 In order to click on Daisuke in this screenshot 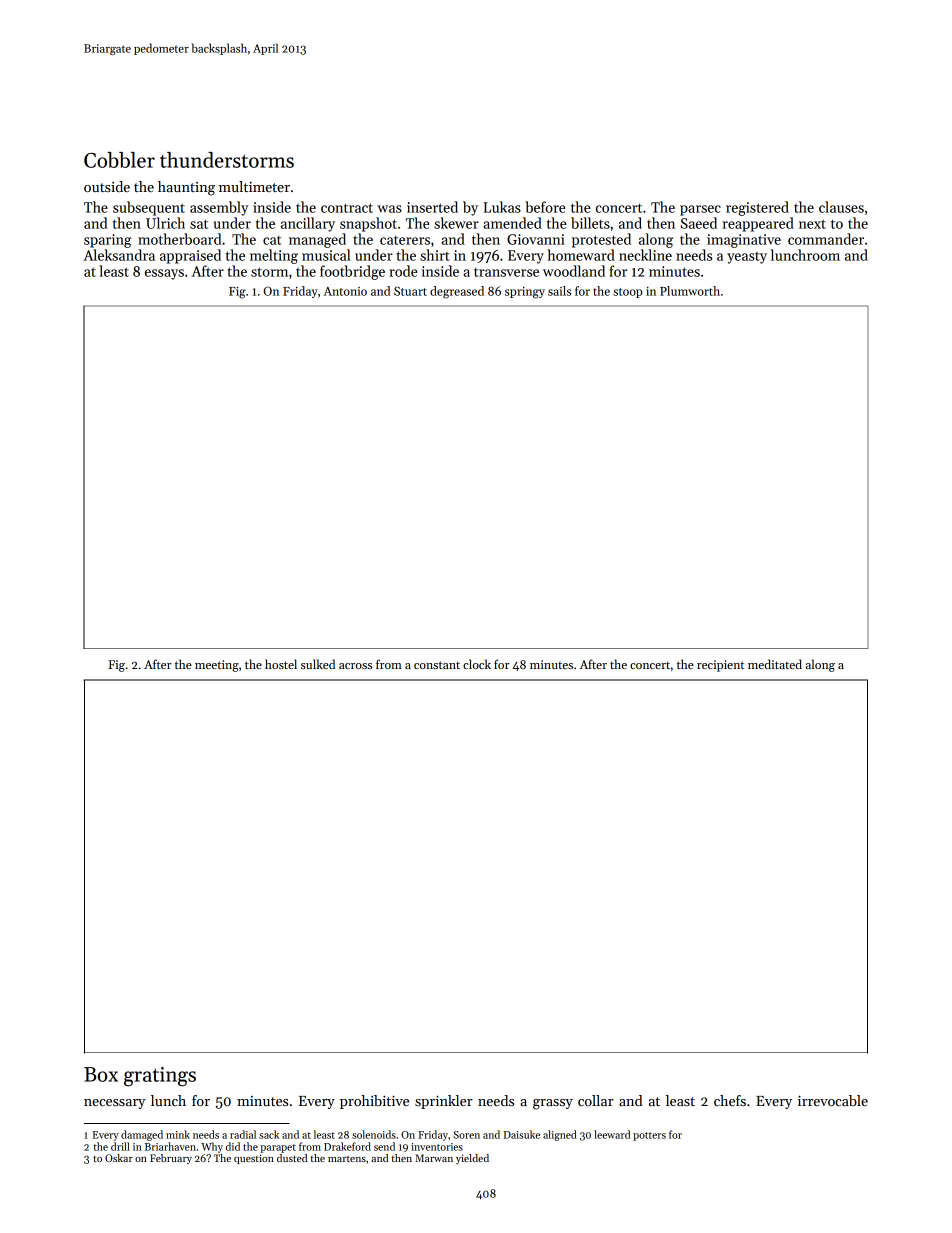, I will do `click(522, 1134)`.
